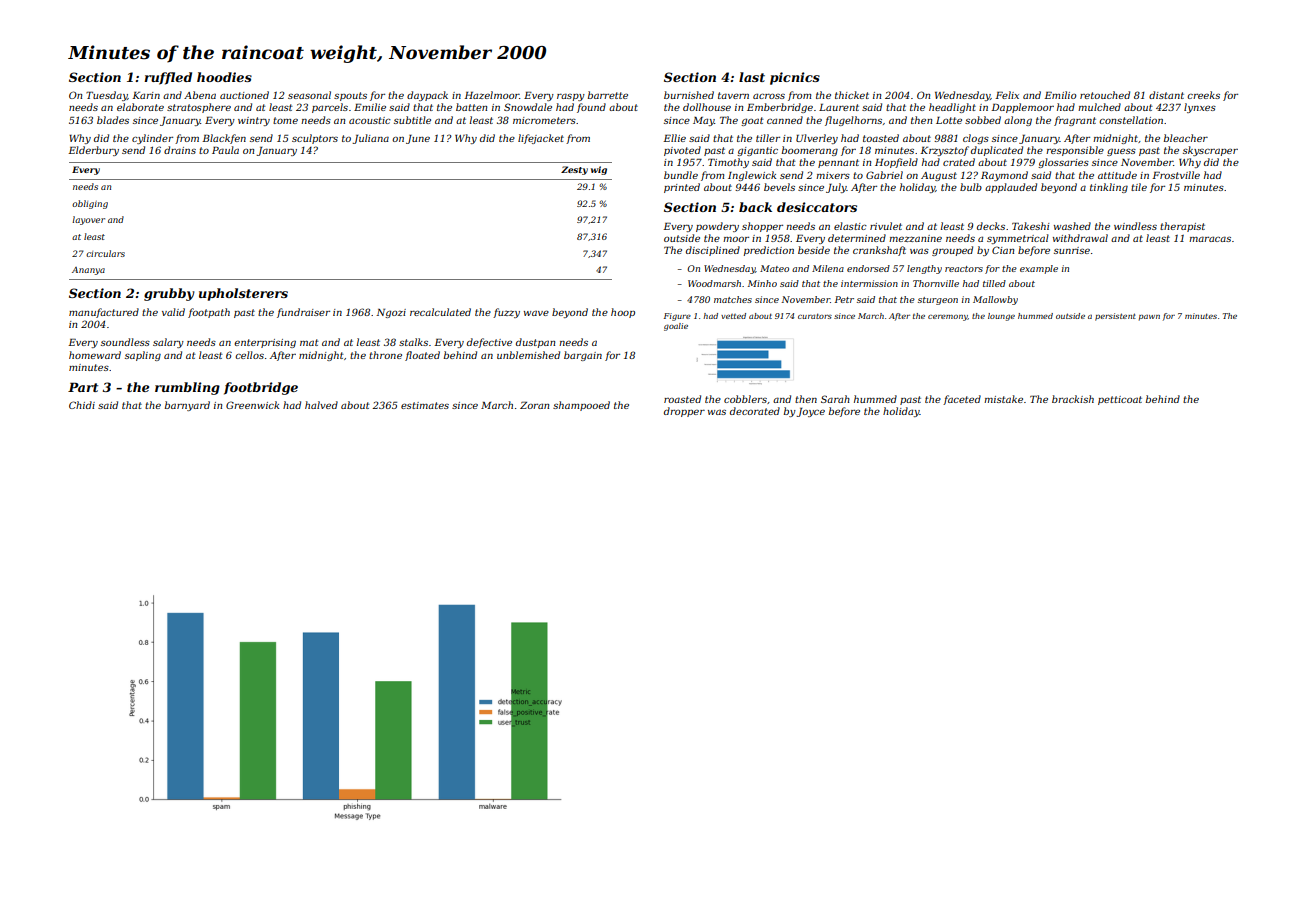 This screenshot has height=924, width=1308. Describe the element at coordinates (168, 78) in the screenshot. I see `ruffled` at that location.
